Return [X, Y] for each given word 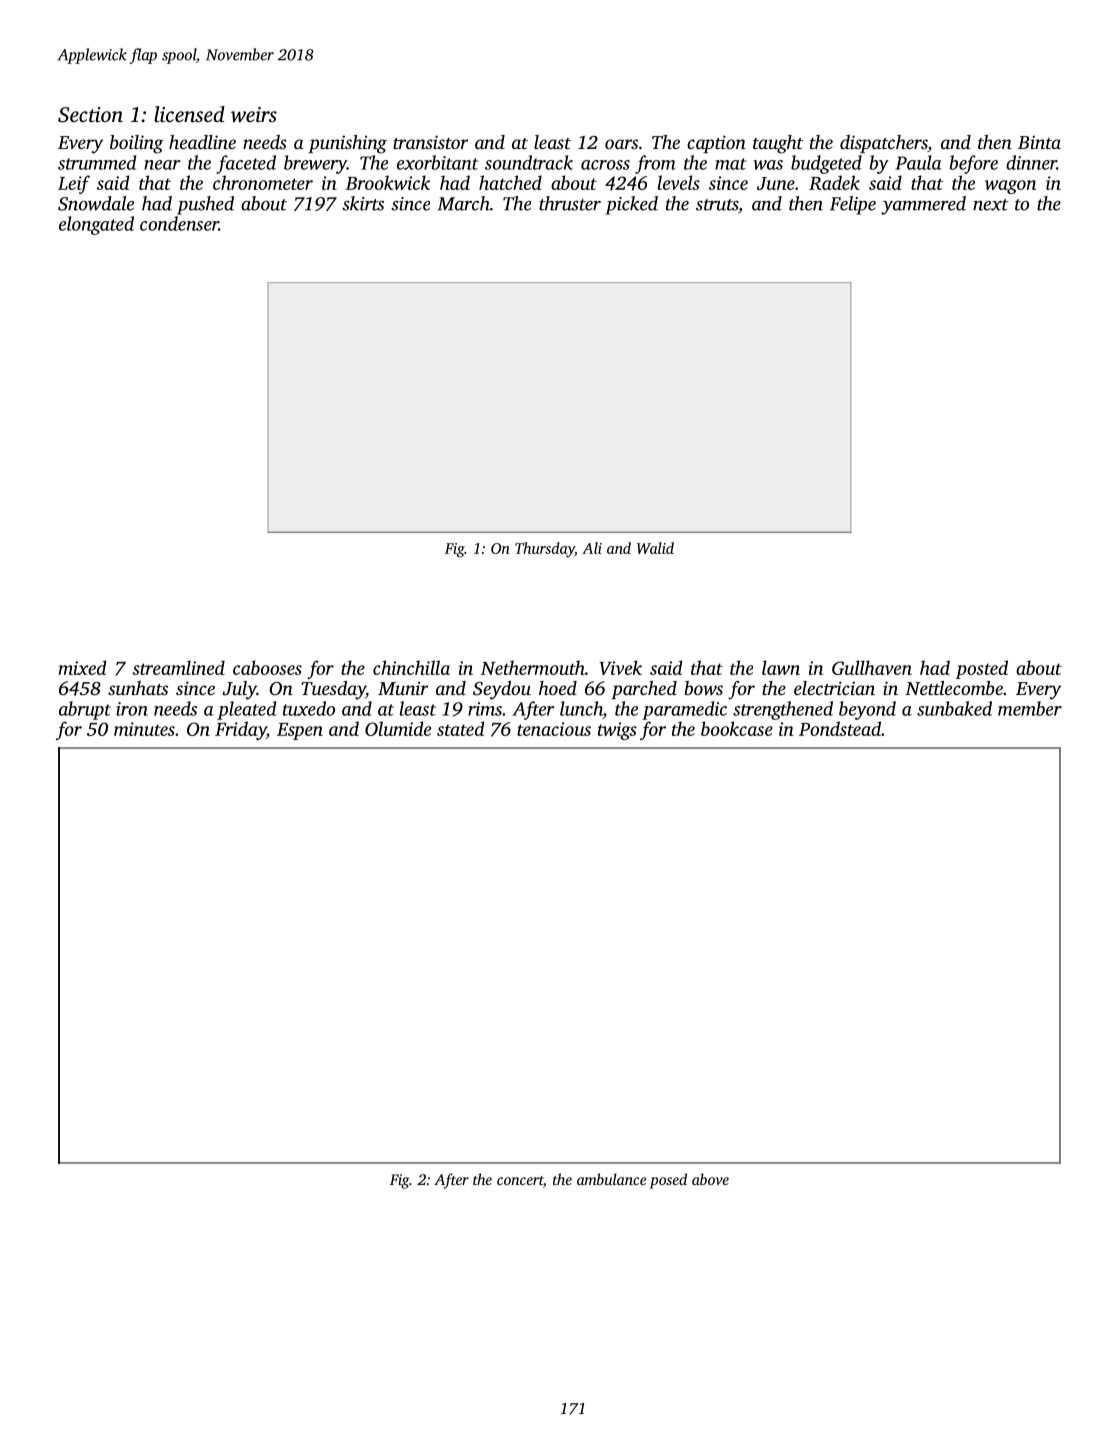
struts [717, 205]
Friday [240, 730]
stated [460, 728]
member [1030, 708]
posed [668, 1181]
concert [520, 1180]
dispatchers [884, 144]
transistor [430, 142]
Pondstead [840, 728]
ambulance [611, 1179]
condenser [179, 223]
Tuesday [333, 690]
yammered [923, 205]
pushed [205, 205]
